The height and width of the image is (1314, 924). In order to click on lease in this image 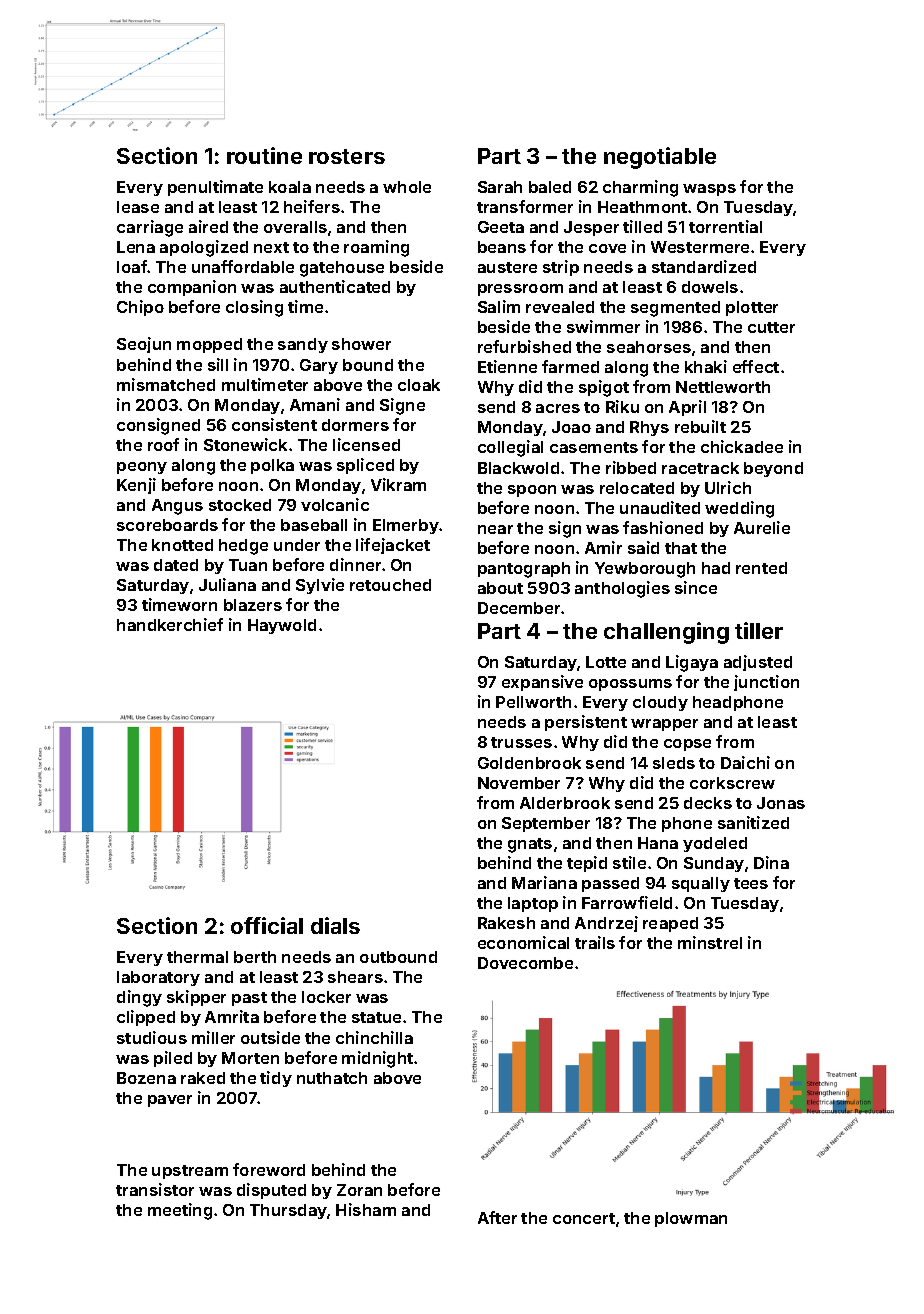, I will do `click(138, 207)`.
